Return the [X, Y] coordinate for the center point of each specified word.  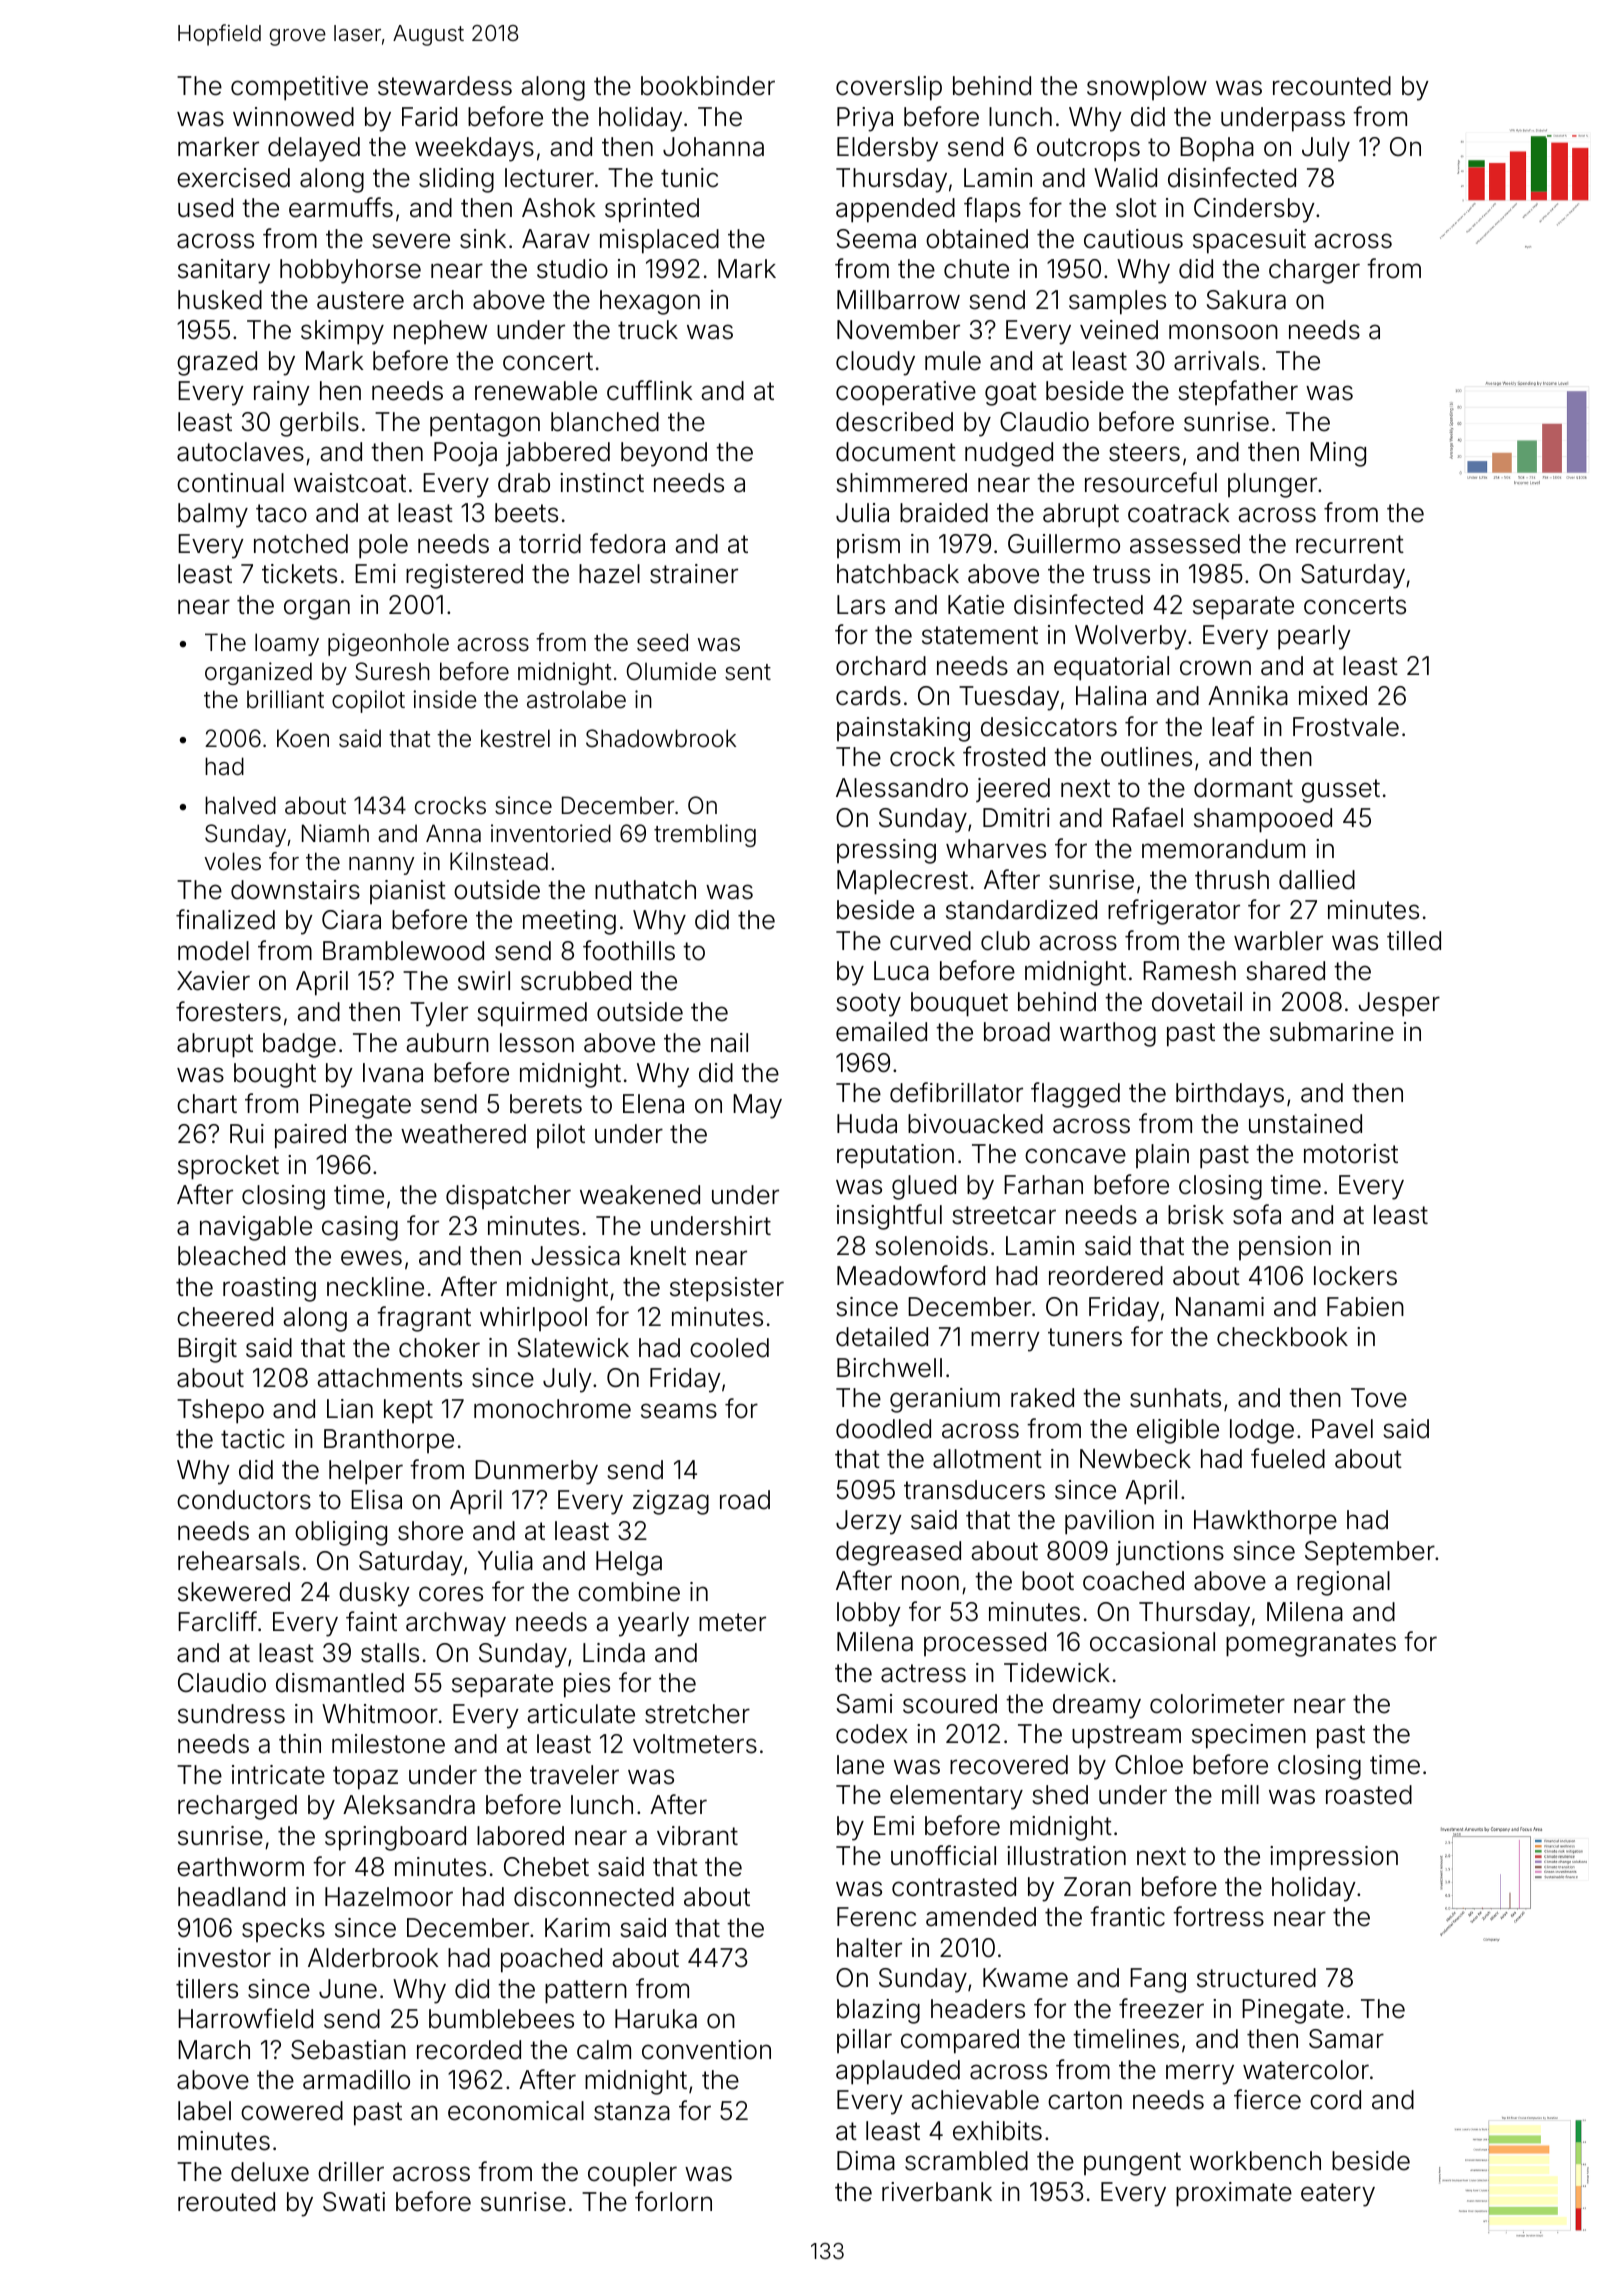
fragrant [424, 1319]
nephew [440, 332]
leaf [1233, 726]
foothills [629, 950]
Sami [864, 1704]
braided [944, 513]
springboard [395, 1838]
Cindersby [1254, 210]
